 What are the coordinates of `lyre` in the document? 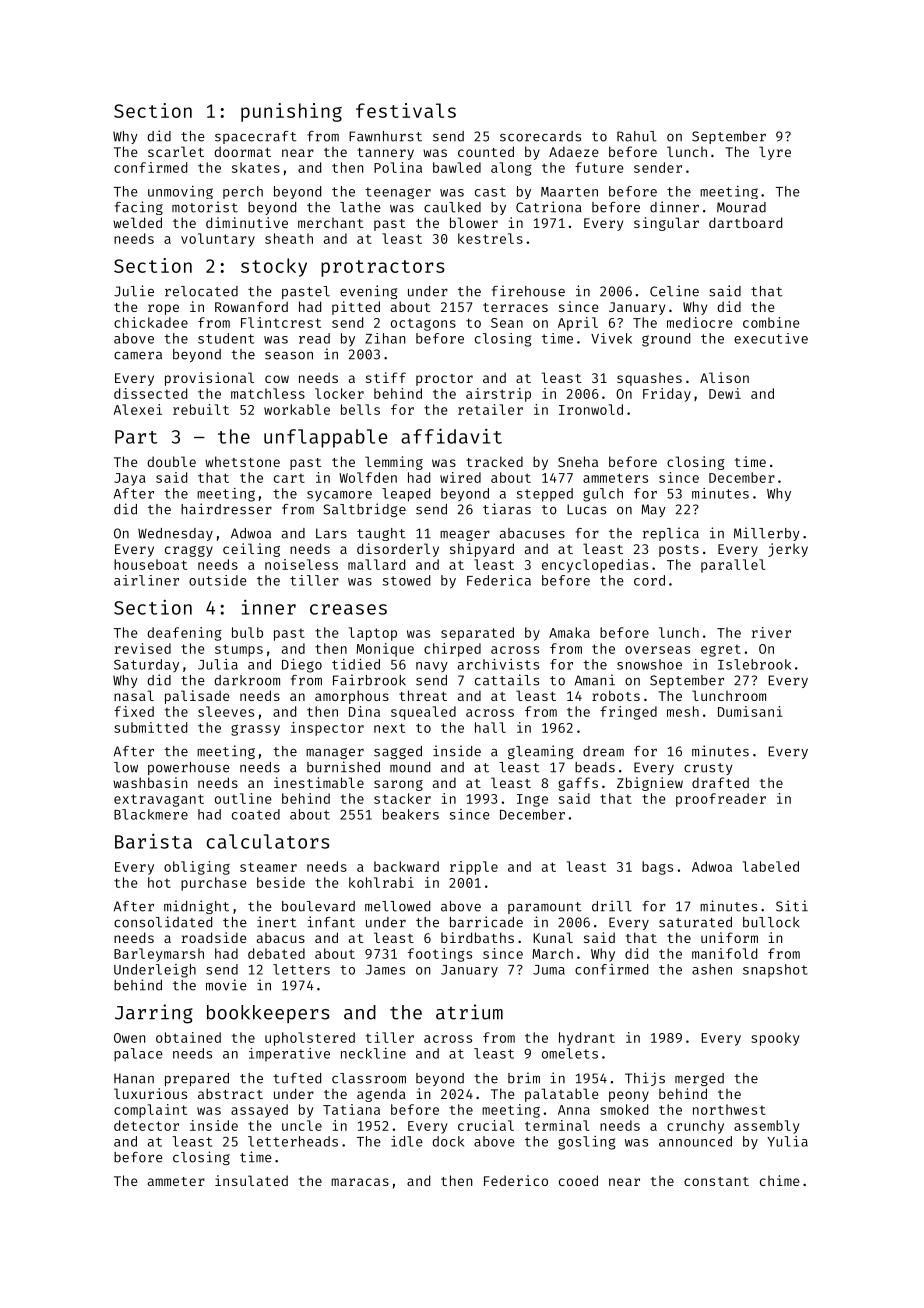 It's located at (775, 153).
